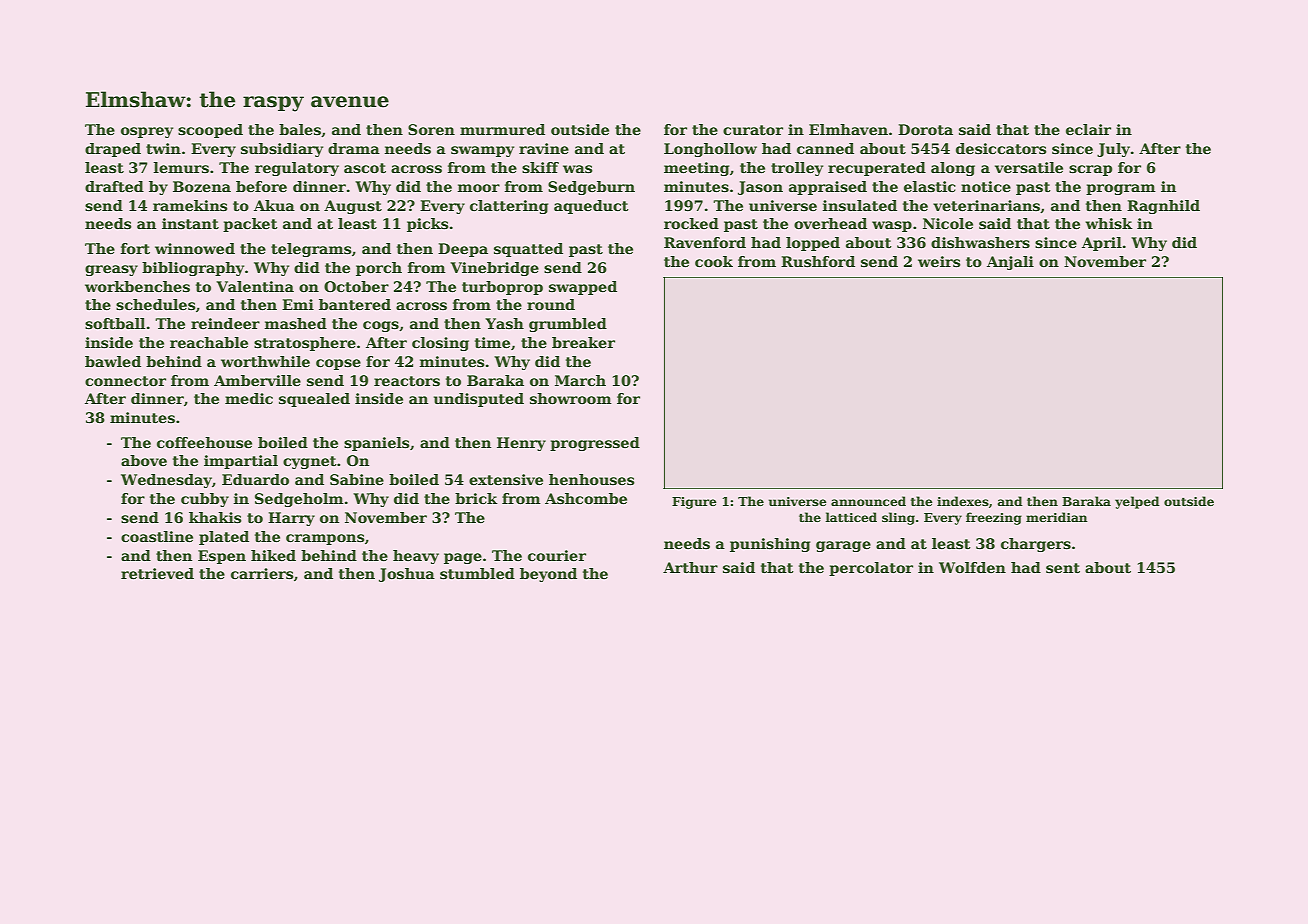 The image size is (1308, 924). Describe the element at coordinates (753, 130) in the screenshot. I see `curator` at that location.
